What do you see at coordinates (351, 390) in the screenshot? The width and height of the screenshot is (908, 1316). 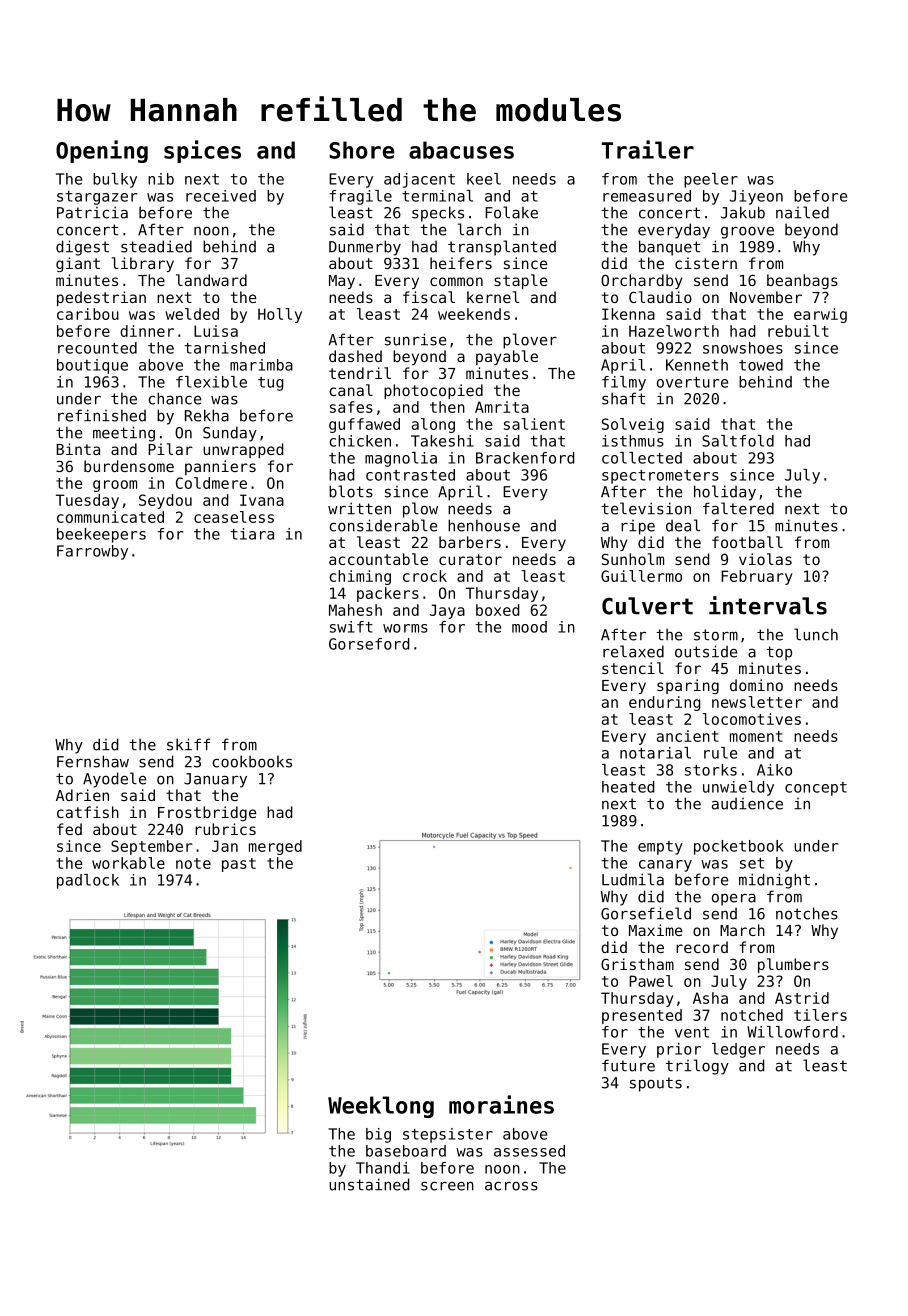 I see `canal` at bounding box center [351, 390].
